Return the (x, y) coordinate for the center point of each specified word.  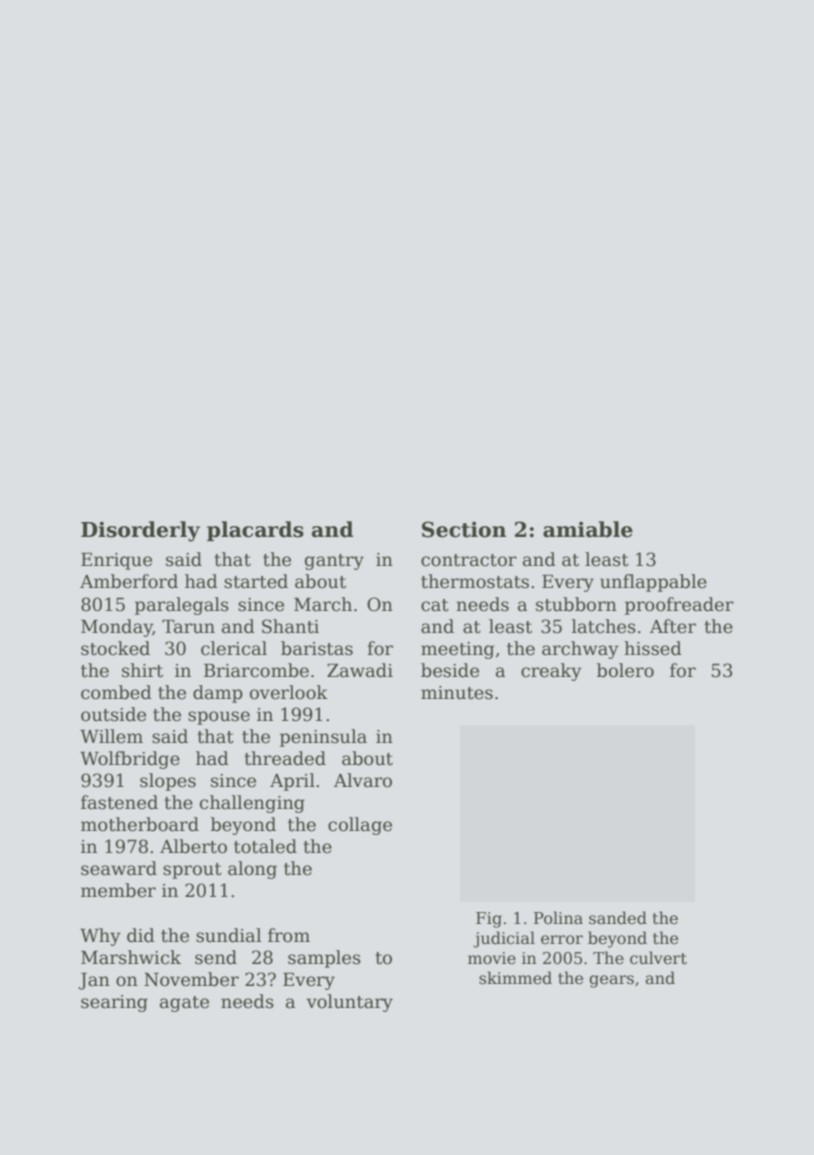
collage (360, 826)
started (256, 581)
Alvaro (363, 780)
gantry (334, 562)
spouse (219, 718)
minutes (457, 693)
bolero (625, 670)
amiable (588, 529)
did (141, 935)
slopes (168, 782)
